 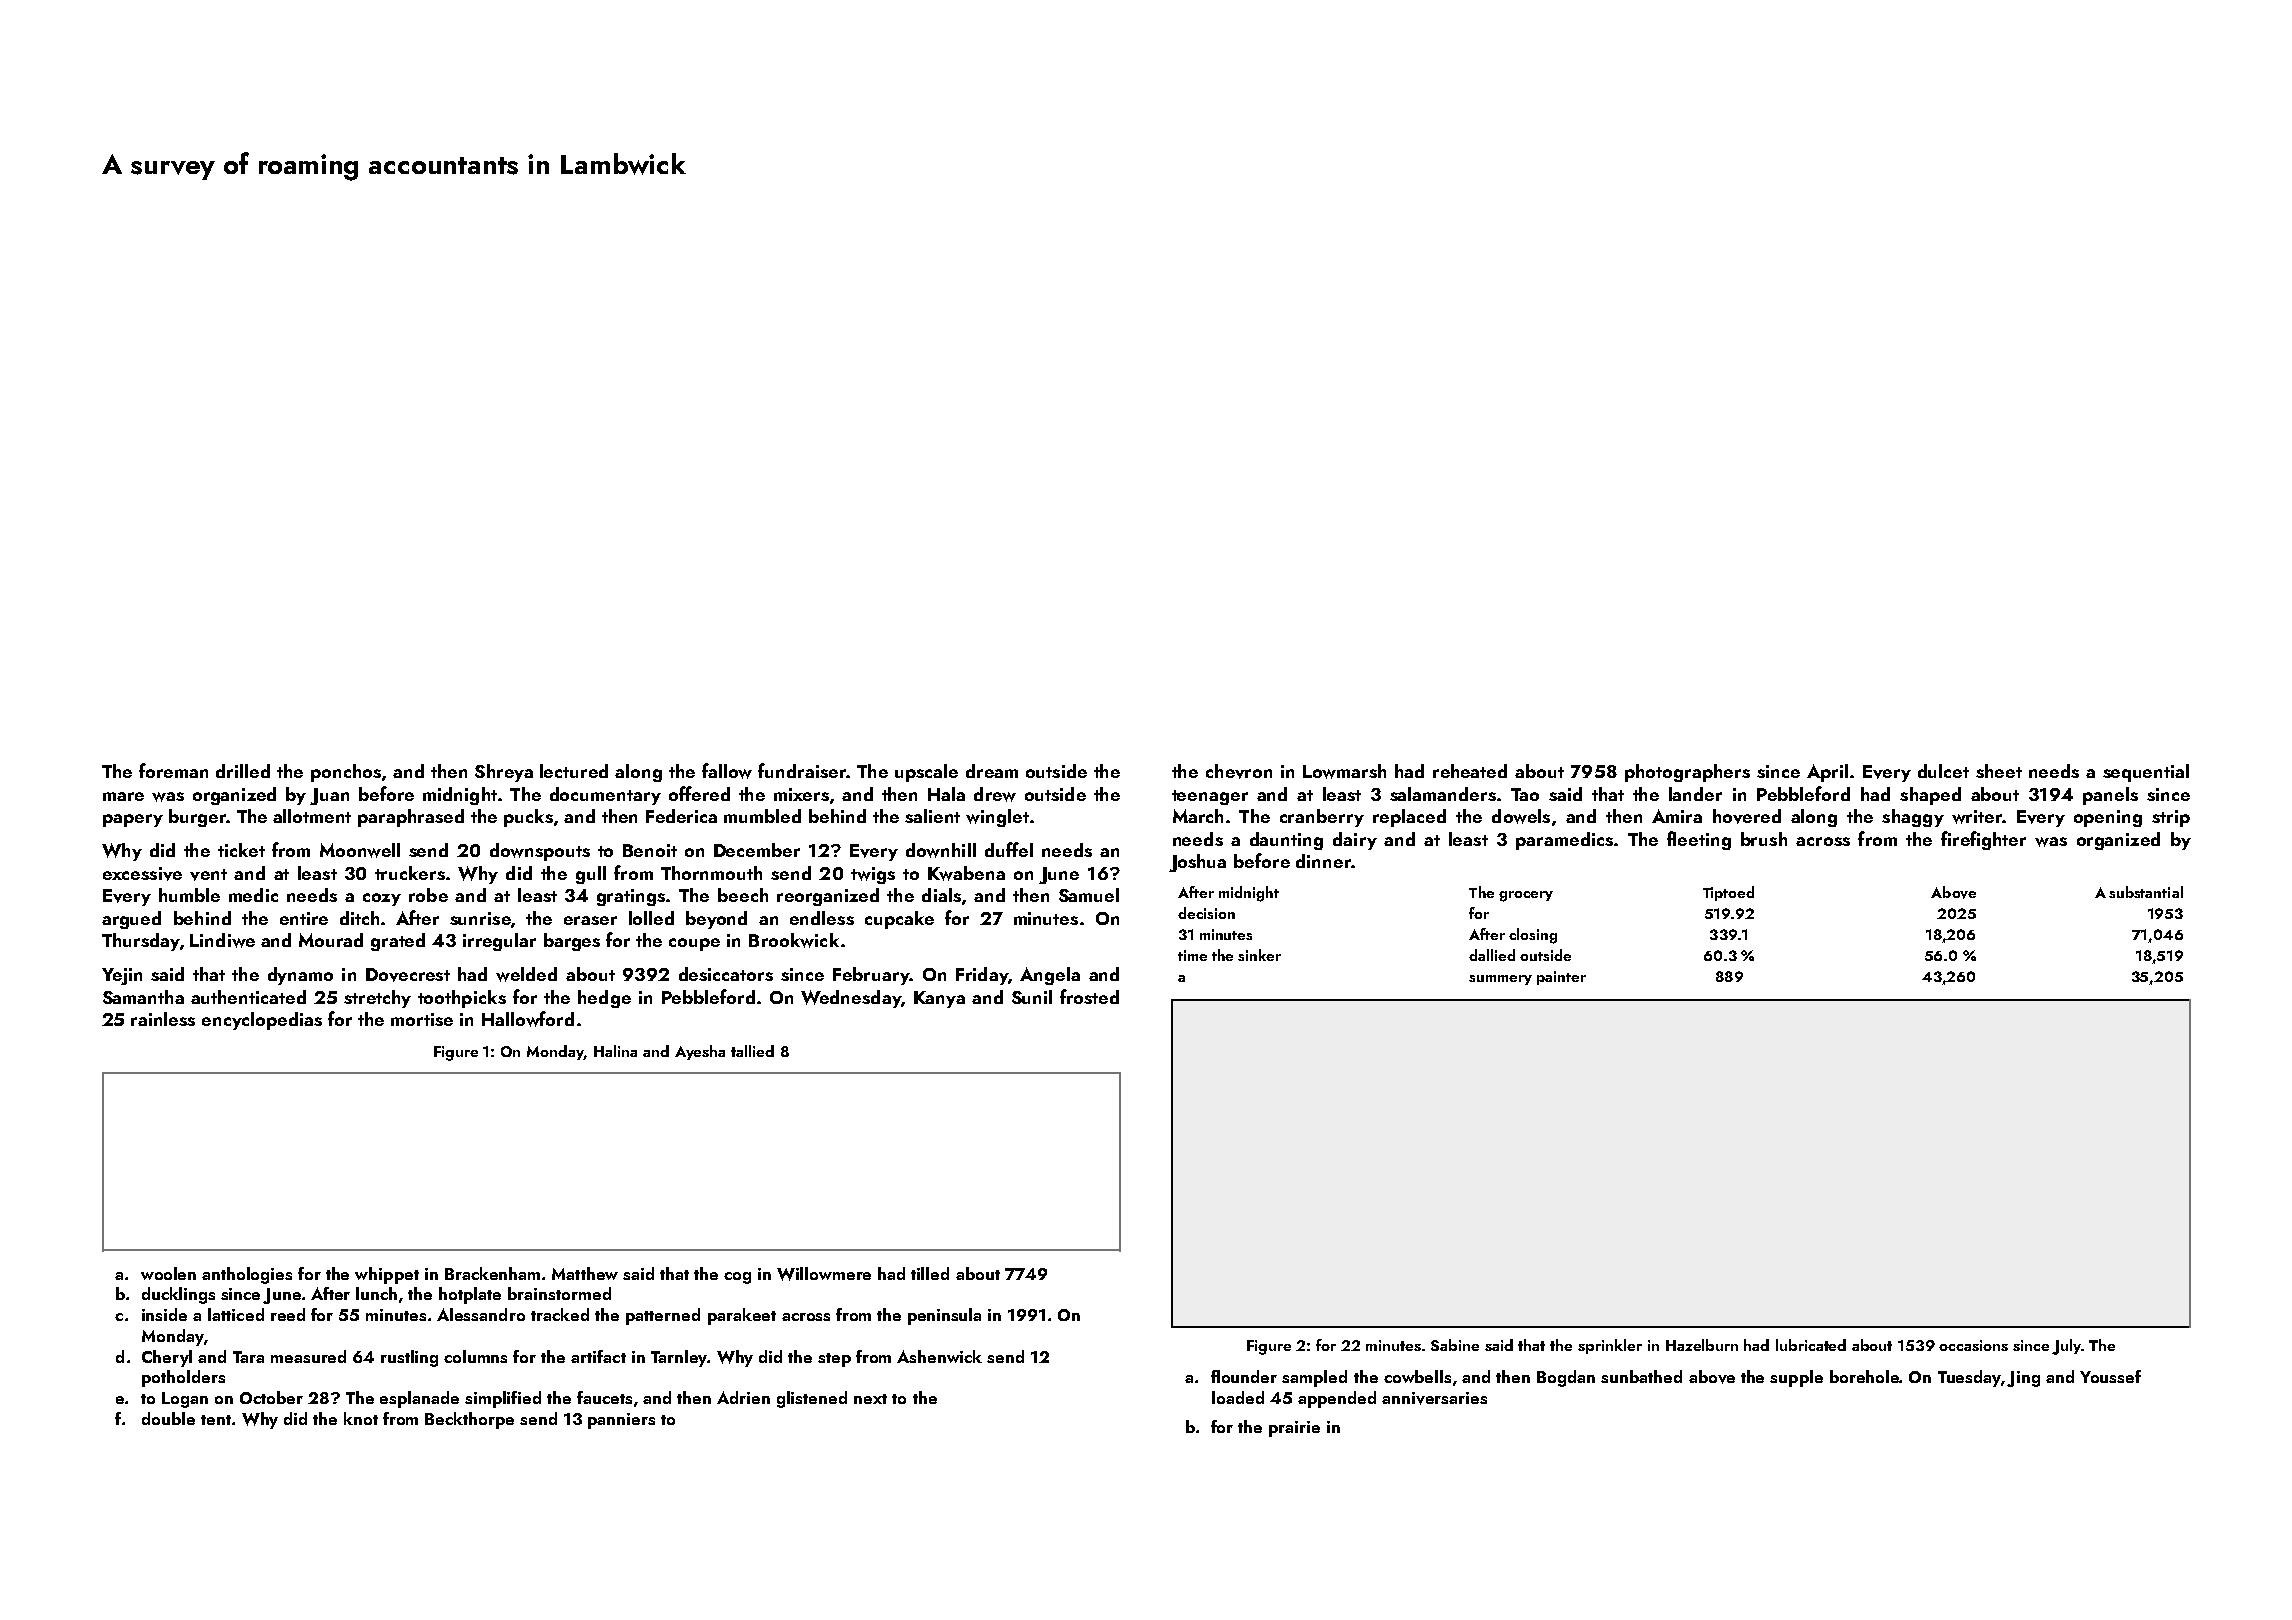 I want to click on closing, so click(x=1533, y=936).
